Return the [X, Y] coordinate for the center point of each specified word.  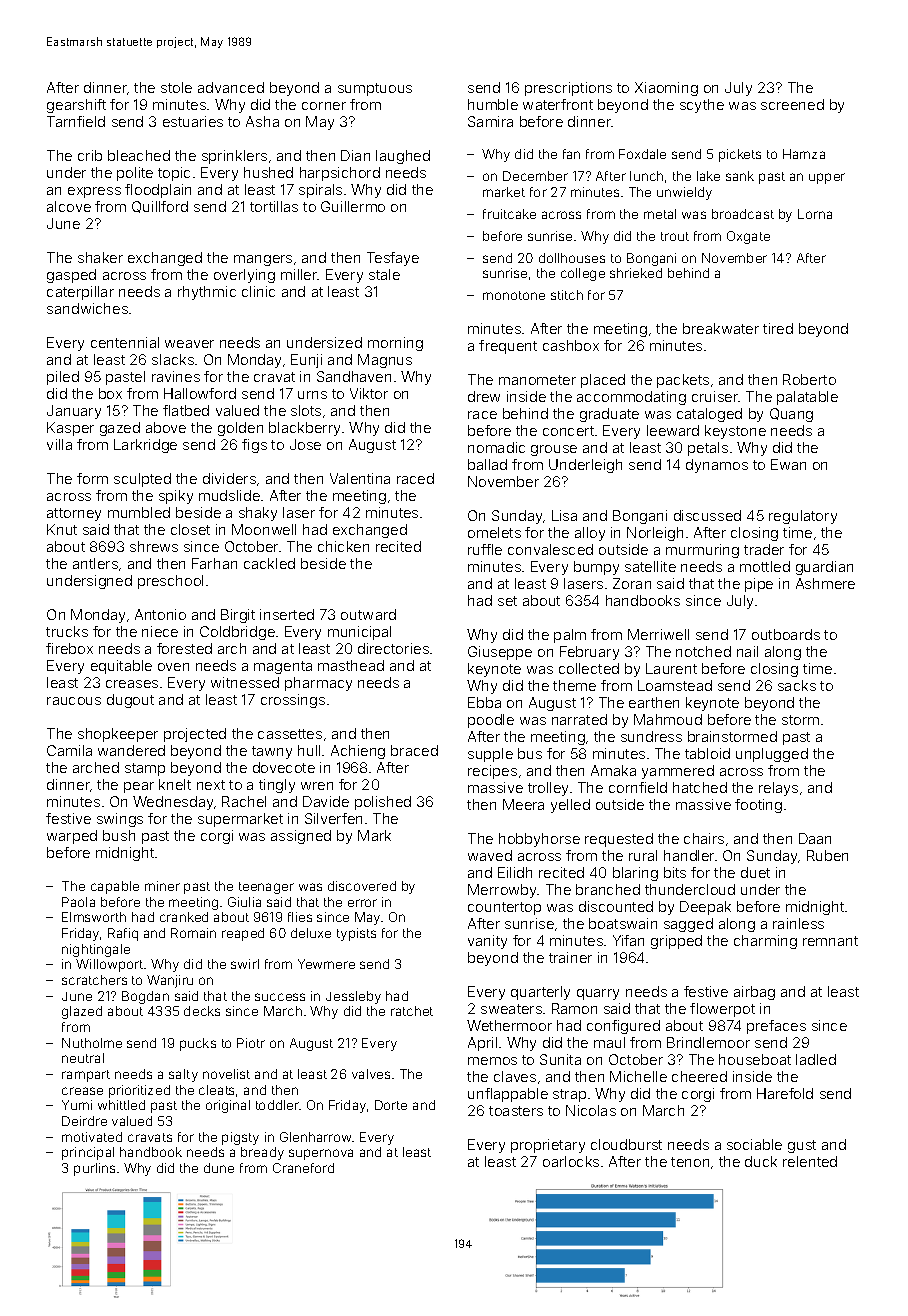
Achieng [358, 752]
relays [778, 789]
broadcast [743, 214]
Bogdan [145, 997]
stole [176, 87]
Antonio [160, 614]
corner [324, 106]
